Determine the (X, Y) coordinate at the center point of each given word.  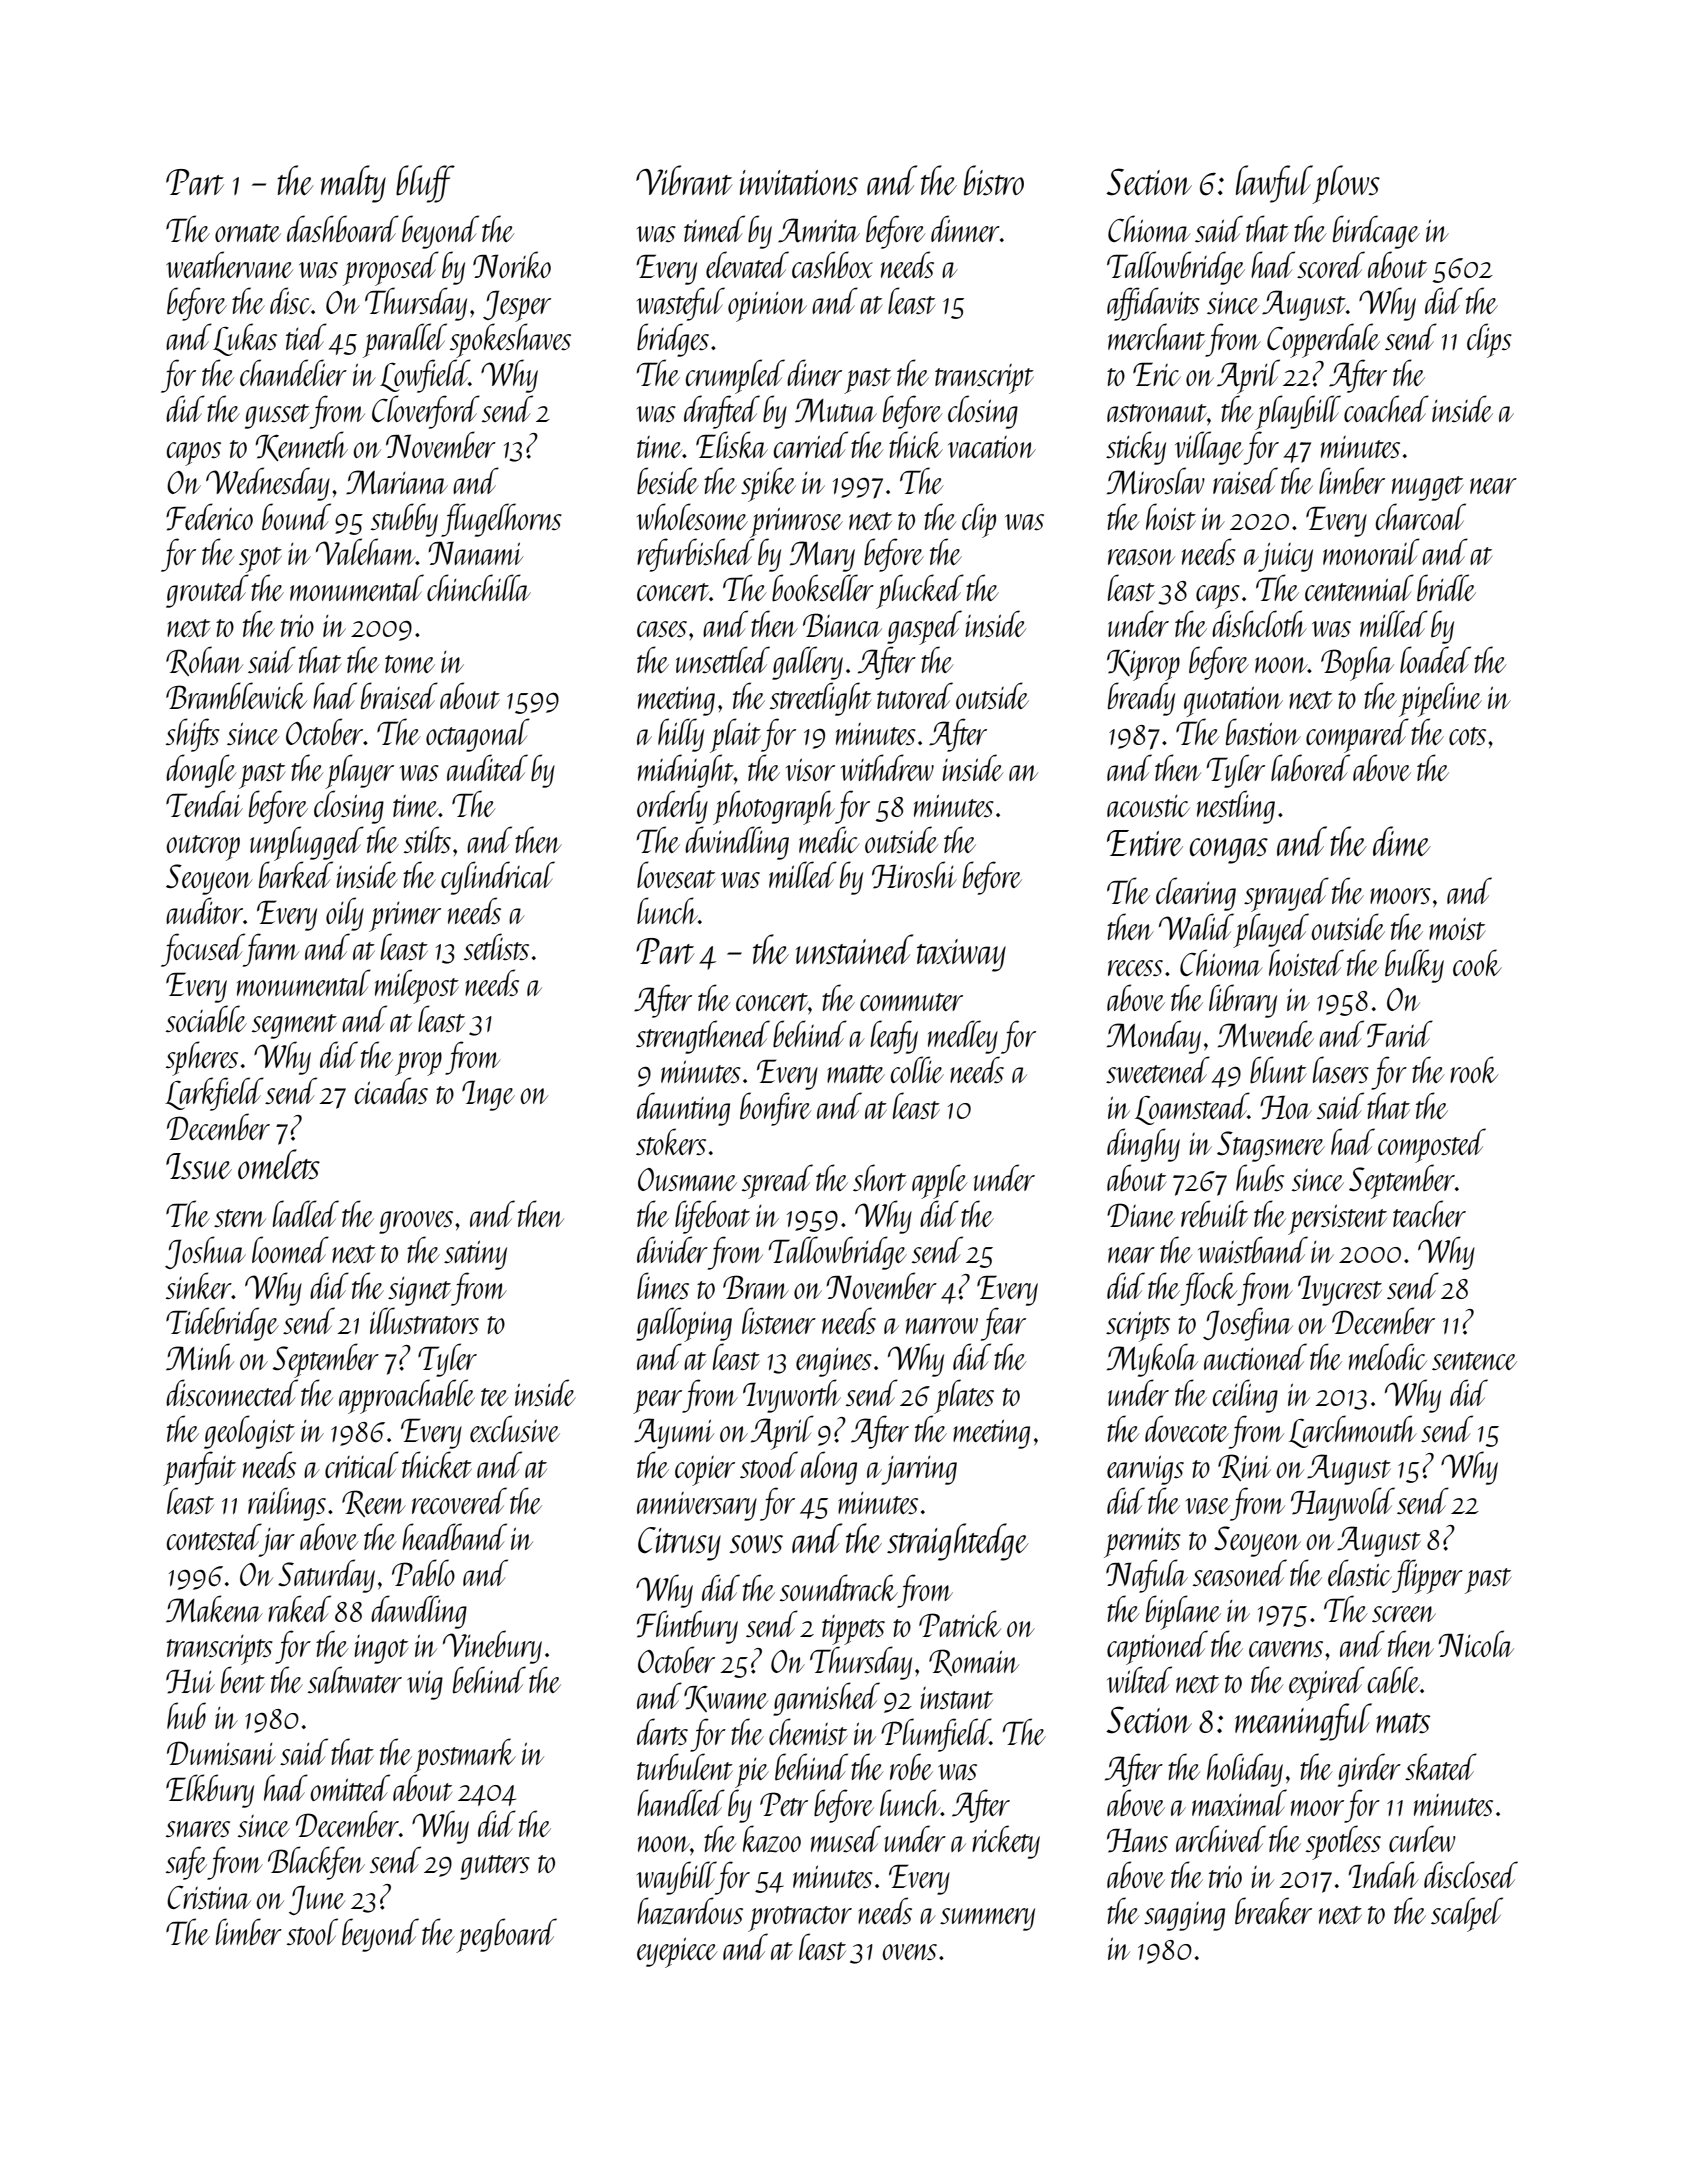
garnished (826, 1699)
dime (1402, 841)
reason (1141, 557)
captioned (1157, 1647)
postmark (465, 1755)
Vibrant (684, 180)
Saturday (326, 1576)
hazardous (690, 1911)
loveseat (676, 874)
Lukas (245, 339)
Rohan (204, 661)
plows (1346, 184)
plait (735, 735)
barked (296, 874)
